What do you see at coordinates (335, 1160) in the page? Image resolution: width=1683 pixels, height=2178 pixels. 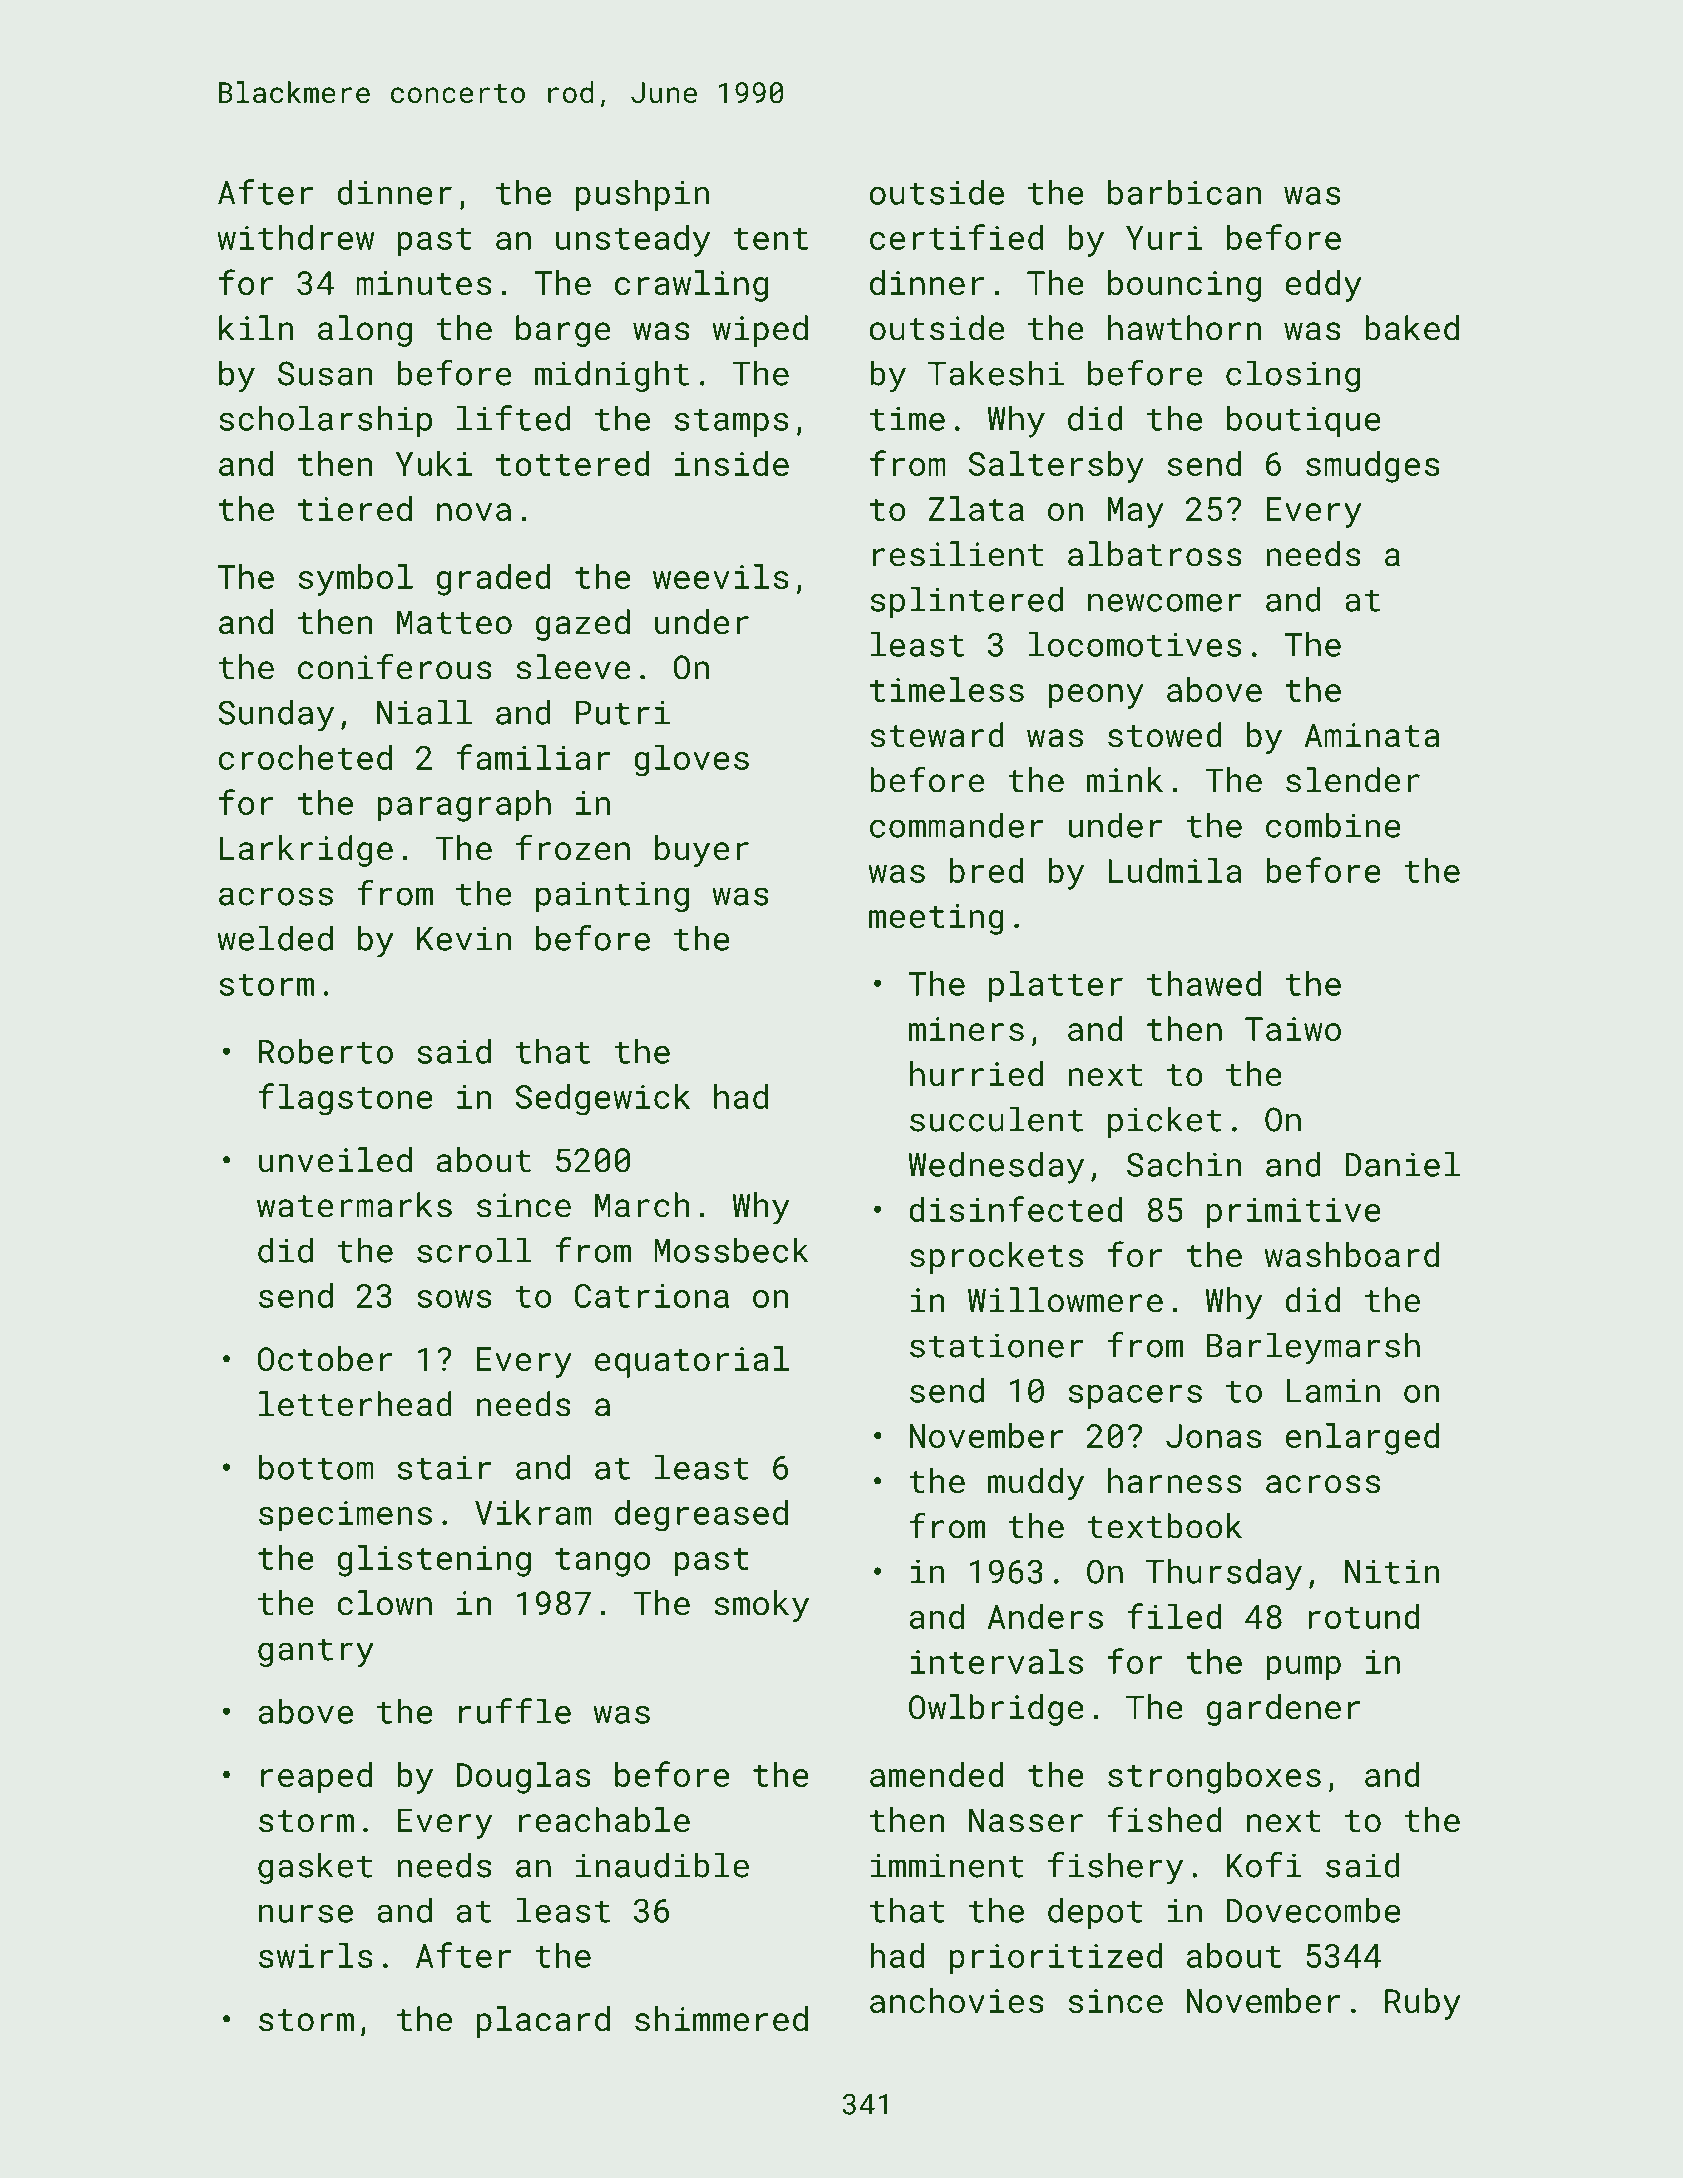 I see `unveiled` at bounding box center [335, 1160].
